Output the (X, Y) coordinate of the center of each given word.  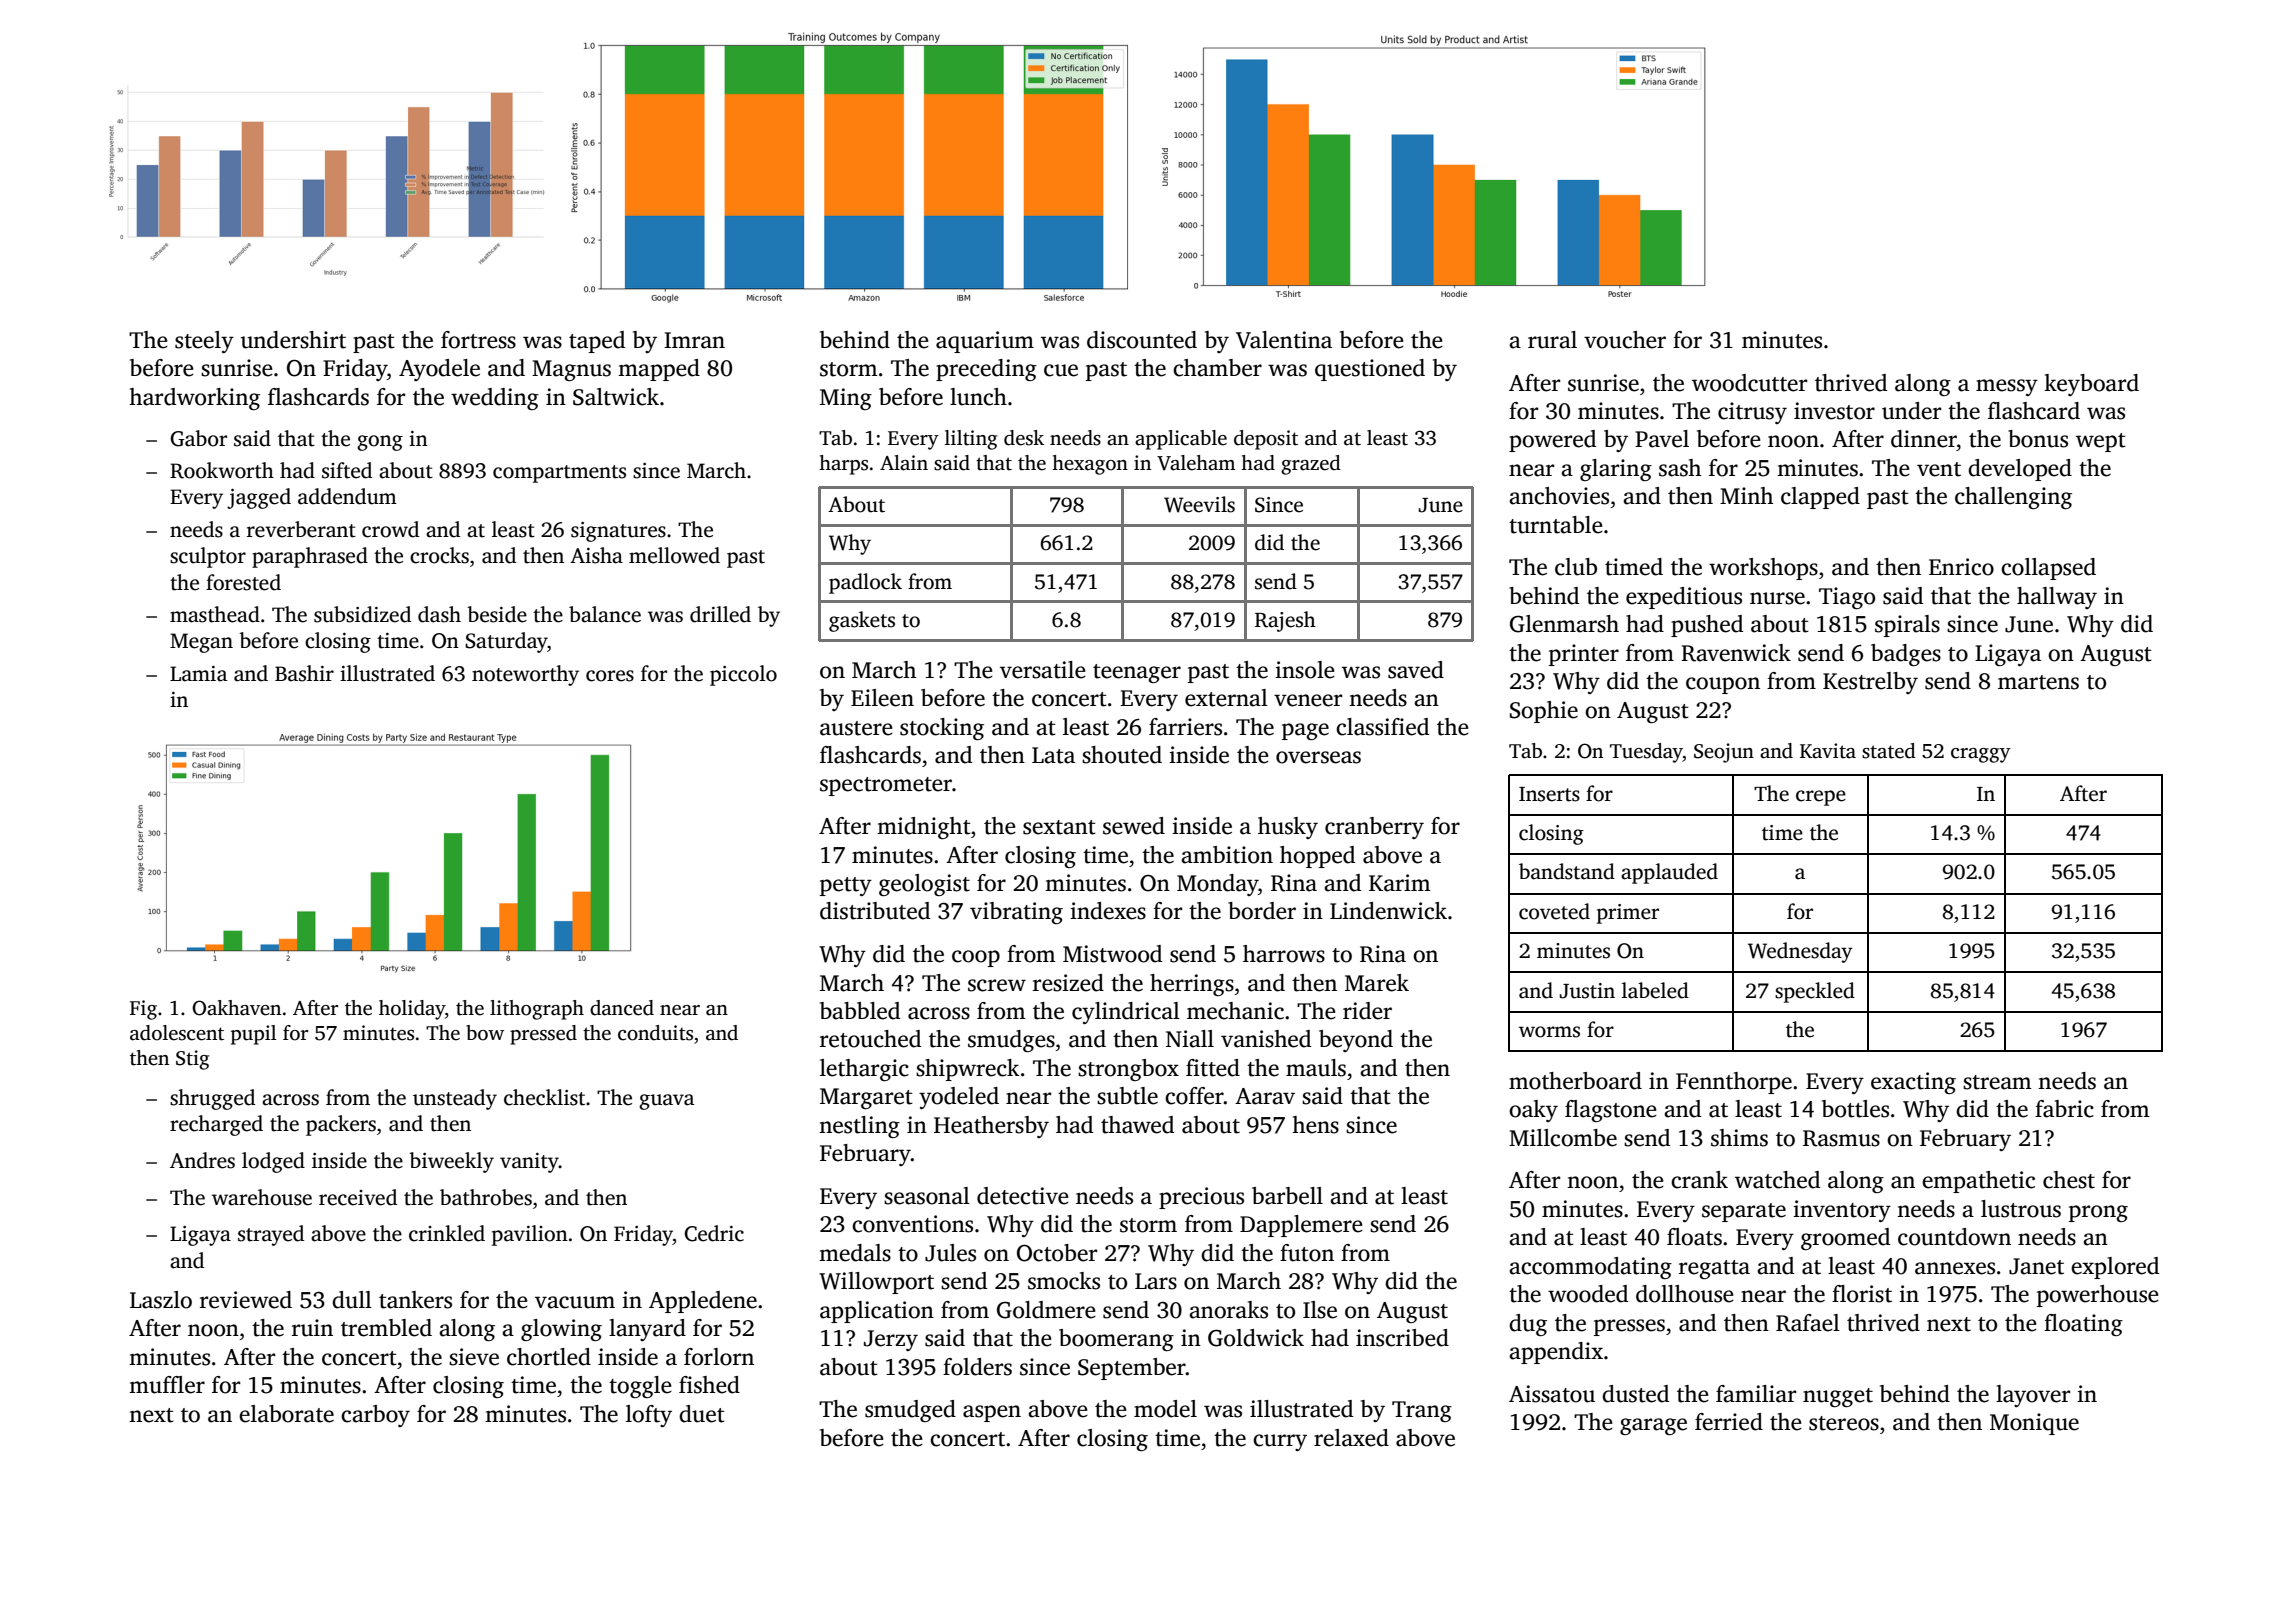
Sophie (1544, 712)
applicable (1181, 440)
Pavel (1662, 439)
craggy (1981, 755)
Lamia (198, 674)
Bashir (304, 673)
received (358, 1197)
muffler (167, 1385)
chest (2069, 1180)
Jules (950, 1253)
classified (1382, 727)
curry (1280, 1442)
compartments (559, 474)
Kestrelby (1870, 683)
